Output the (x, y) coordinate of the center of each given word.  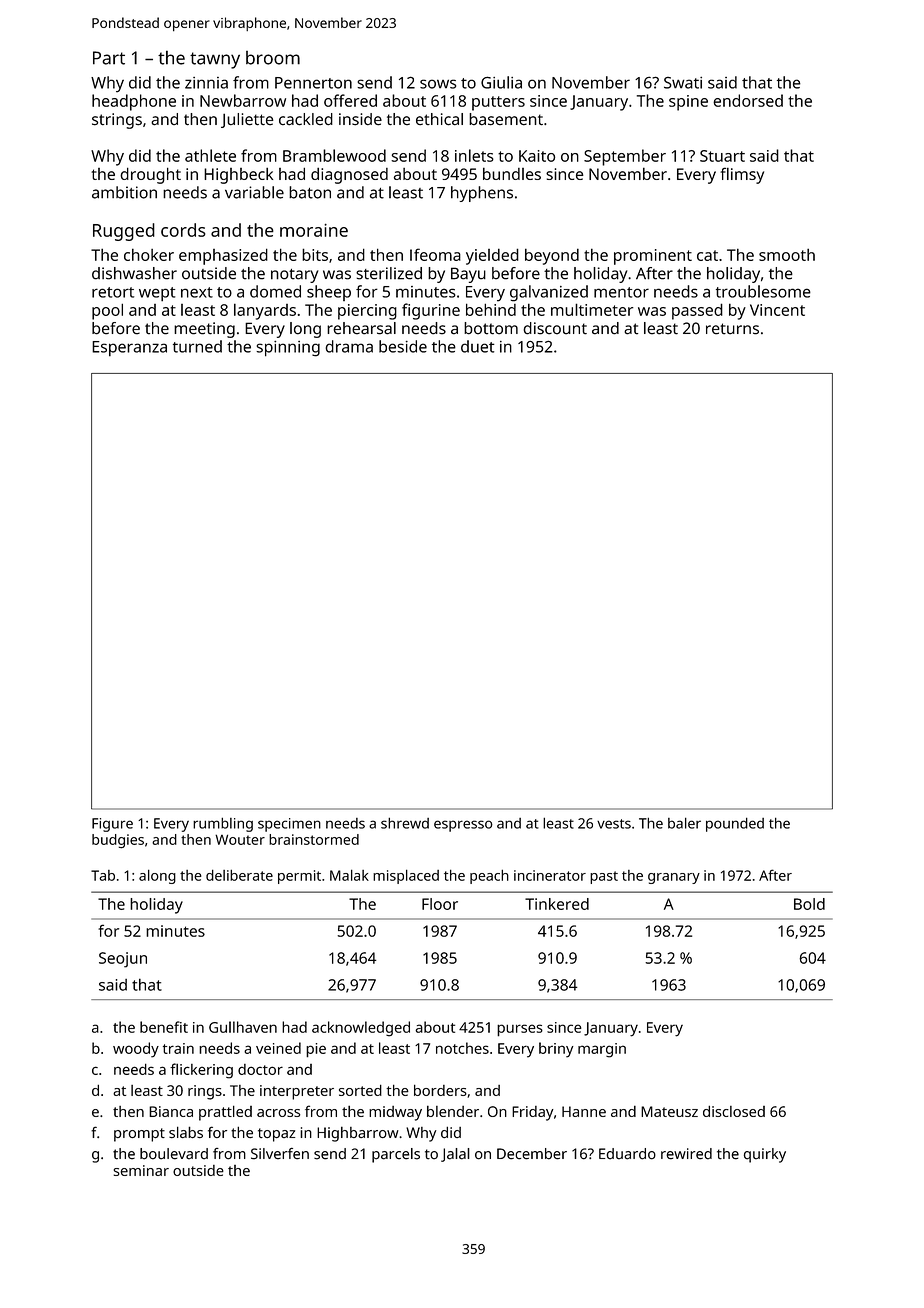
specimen (289, 825)
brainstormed (314, 839)
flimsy (742, 175)
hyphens (482, 194)
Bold (809, 904)
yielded (492, 256)
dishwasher (134, 273)
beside (403, 346)
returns (732, 329)
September (625, 157)
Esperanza (129, 349)
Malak (349, 875)
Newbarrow (243, 100)
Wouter (240, 839)
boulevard (174, 1154)
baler (684, 823)
